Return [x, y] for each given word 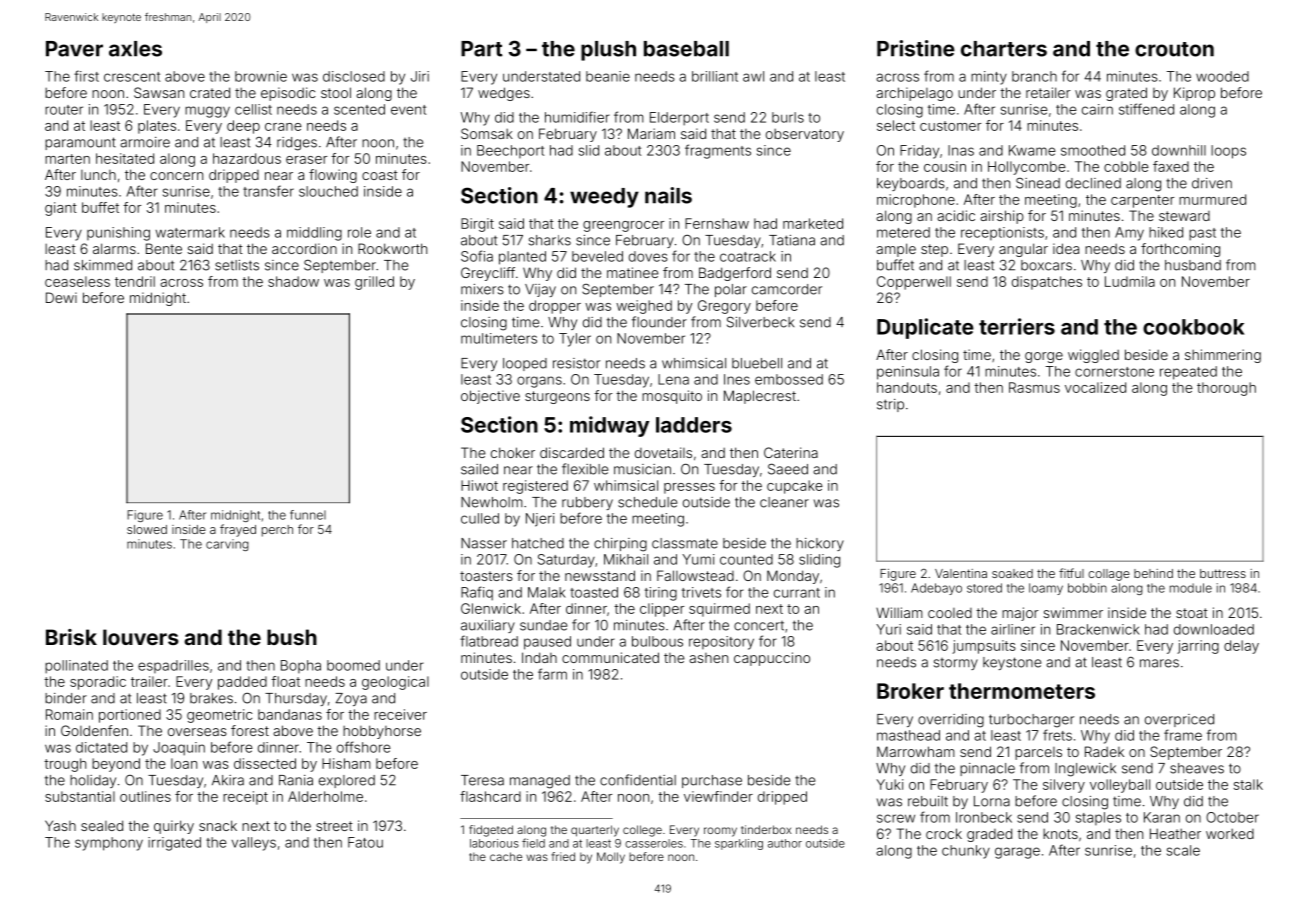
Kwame [1032, 150]
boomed [353, 665]
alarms [114, 248]
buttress [1223, 573]
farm [552, 674]
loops [1228, 152]
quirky [174, 827]
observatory [805, 135]
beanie [608, 76]
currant [797, 593]
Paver [74, 49]
